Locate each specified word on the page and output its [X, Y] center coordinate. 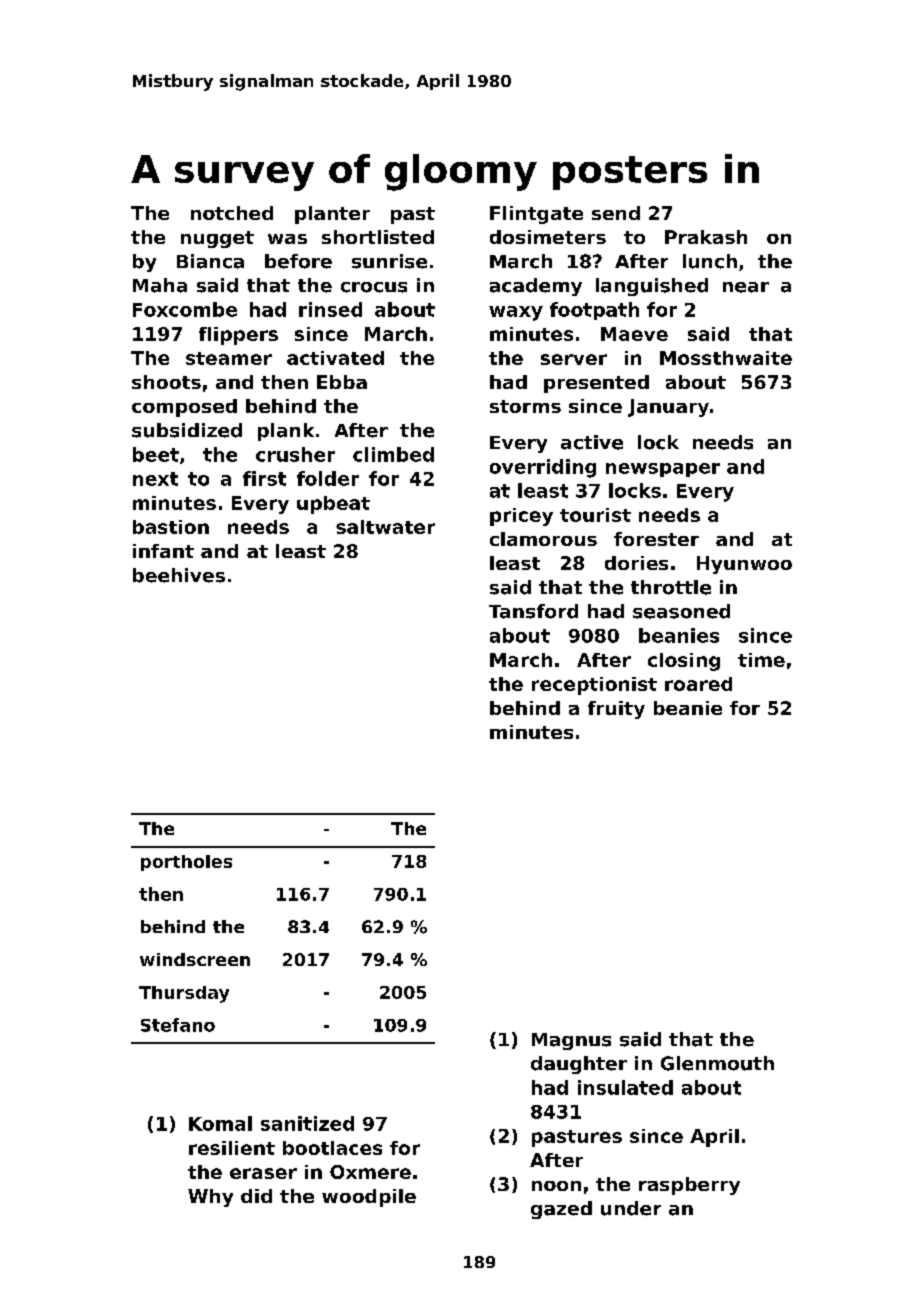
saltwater [385, 527]
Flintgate [536, 215]
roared [698, 684]
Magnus [571, 1041]
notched [232, 213]
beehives [179, 575]
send [616, 213]
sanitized [307, 1123]
